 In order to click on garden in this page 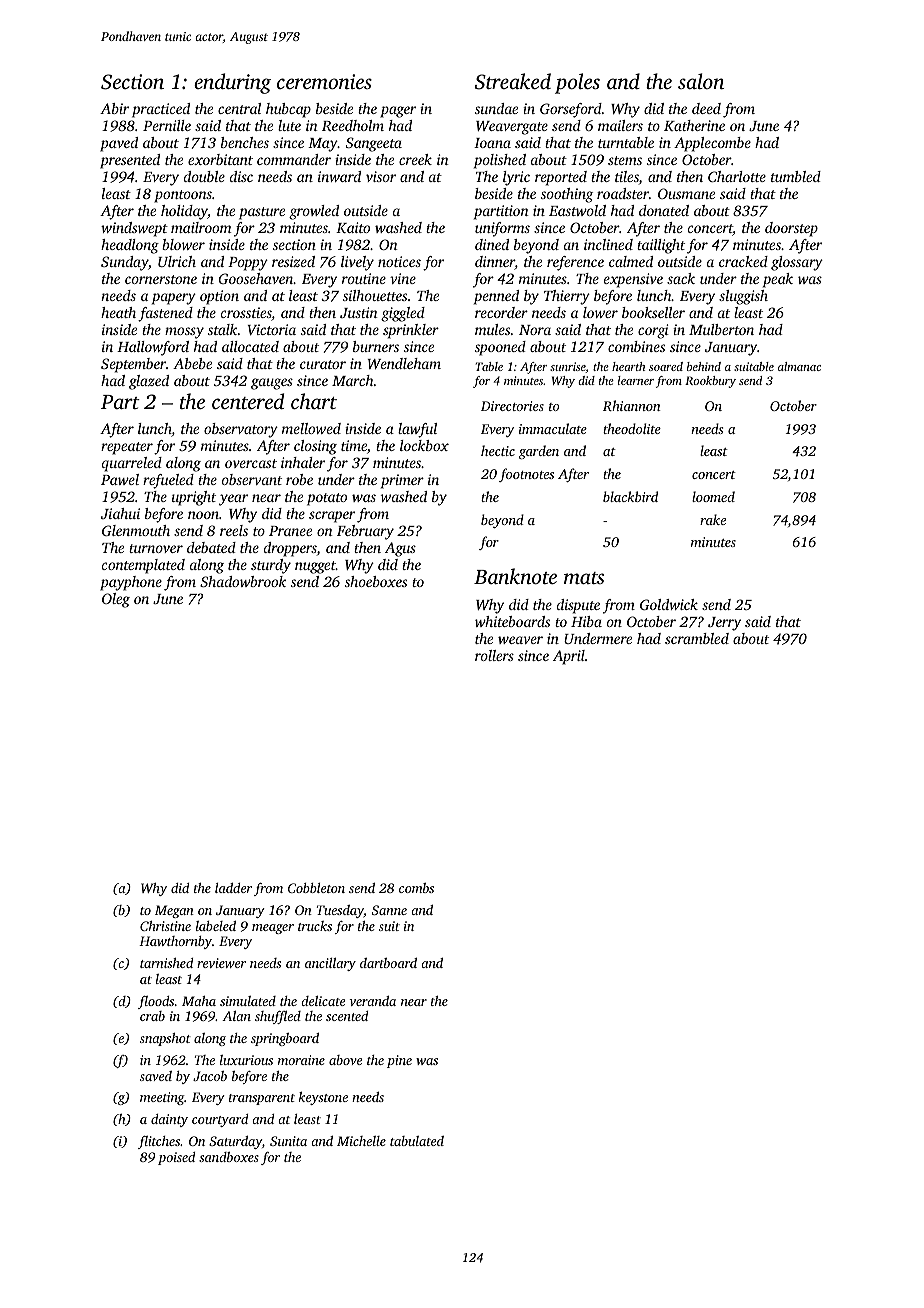, I will do `click(539, 452)`.
